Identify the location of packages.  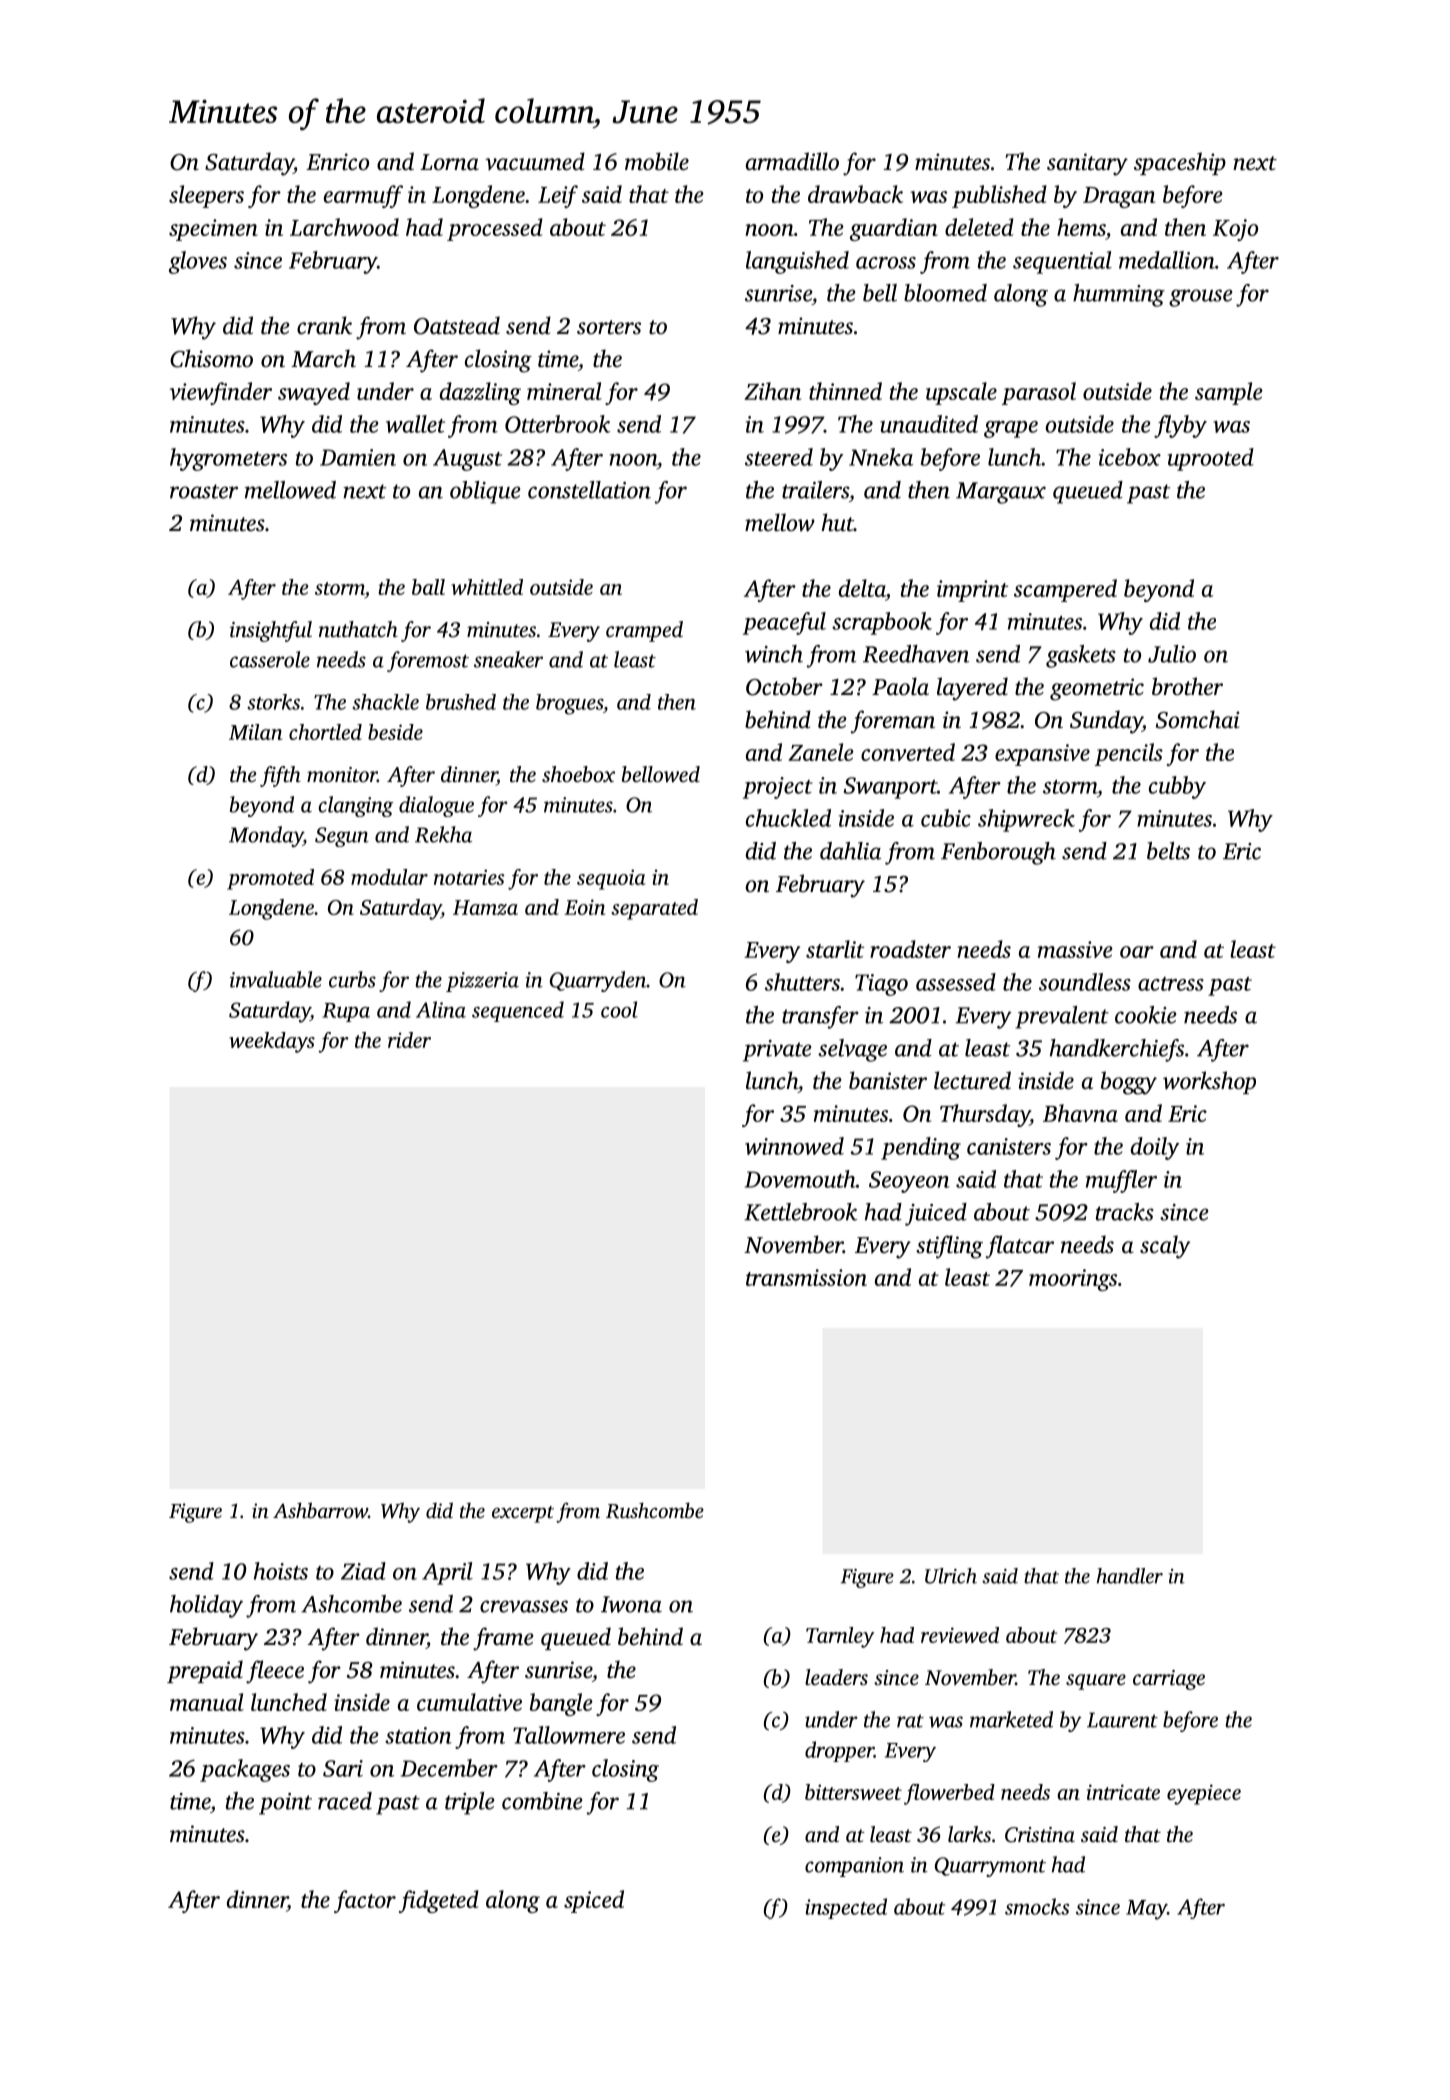
(245, 1770).
